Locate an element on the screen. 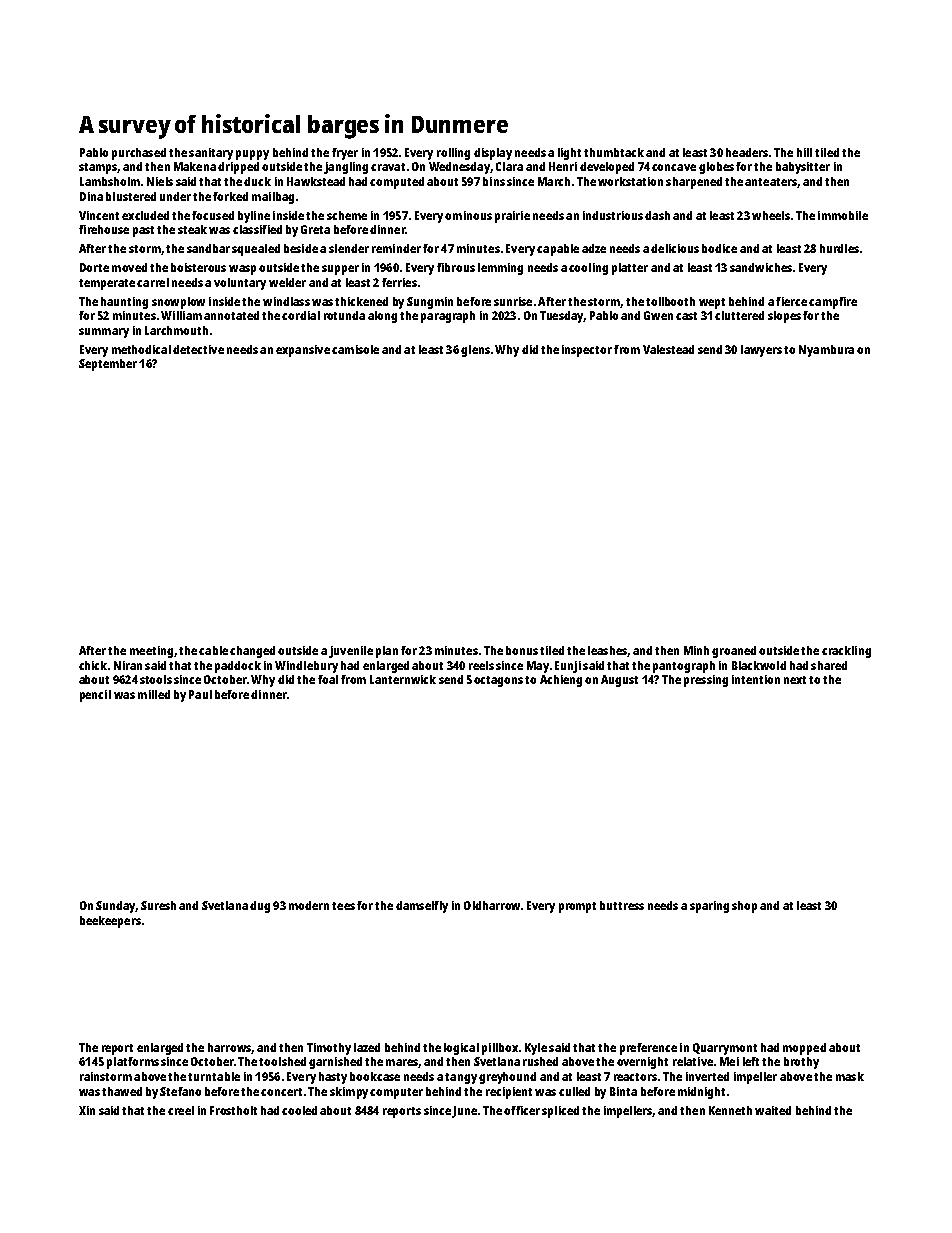  prompt is located at coordinates (577, 907).
